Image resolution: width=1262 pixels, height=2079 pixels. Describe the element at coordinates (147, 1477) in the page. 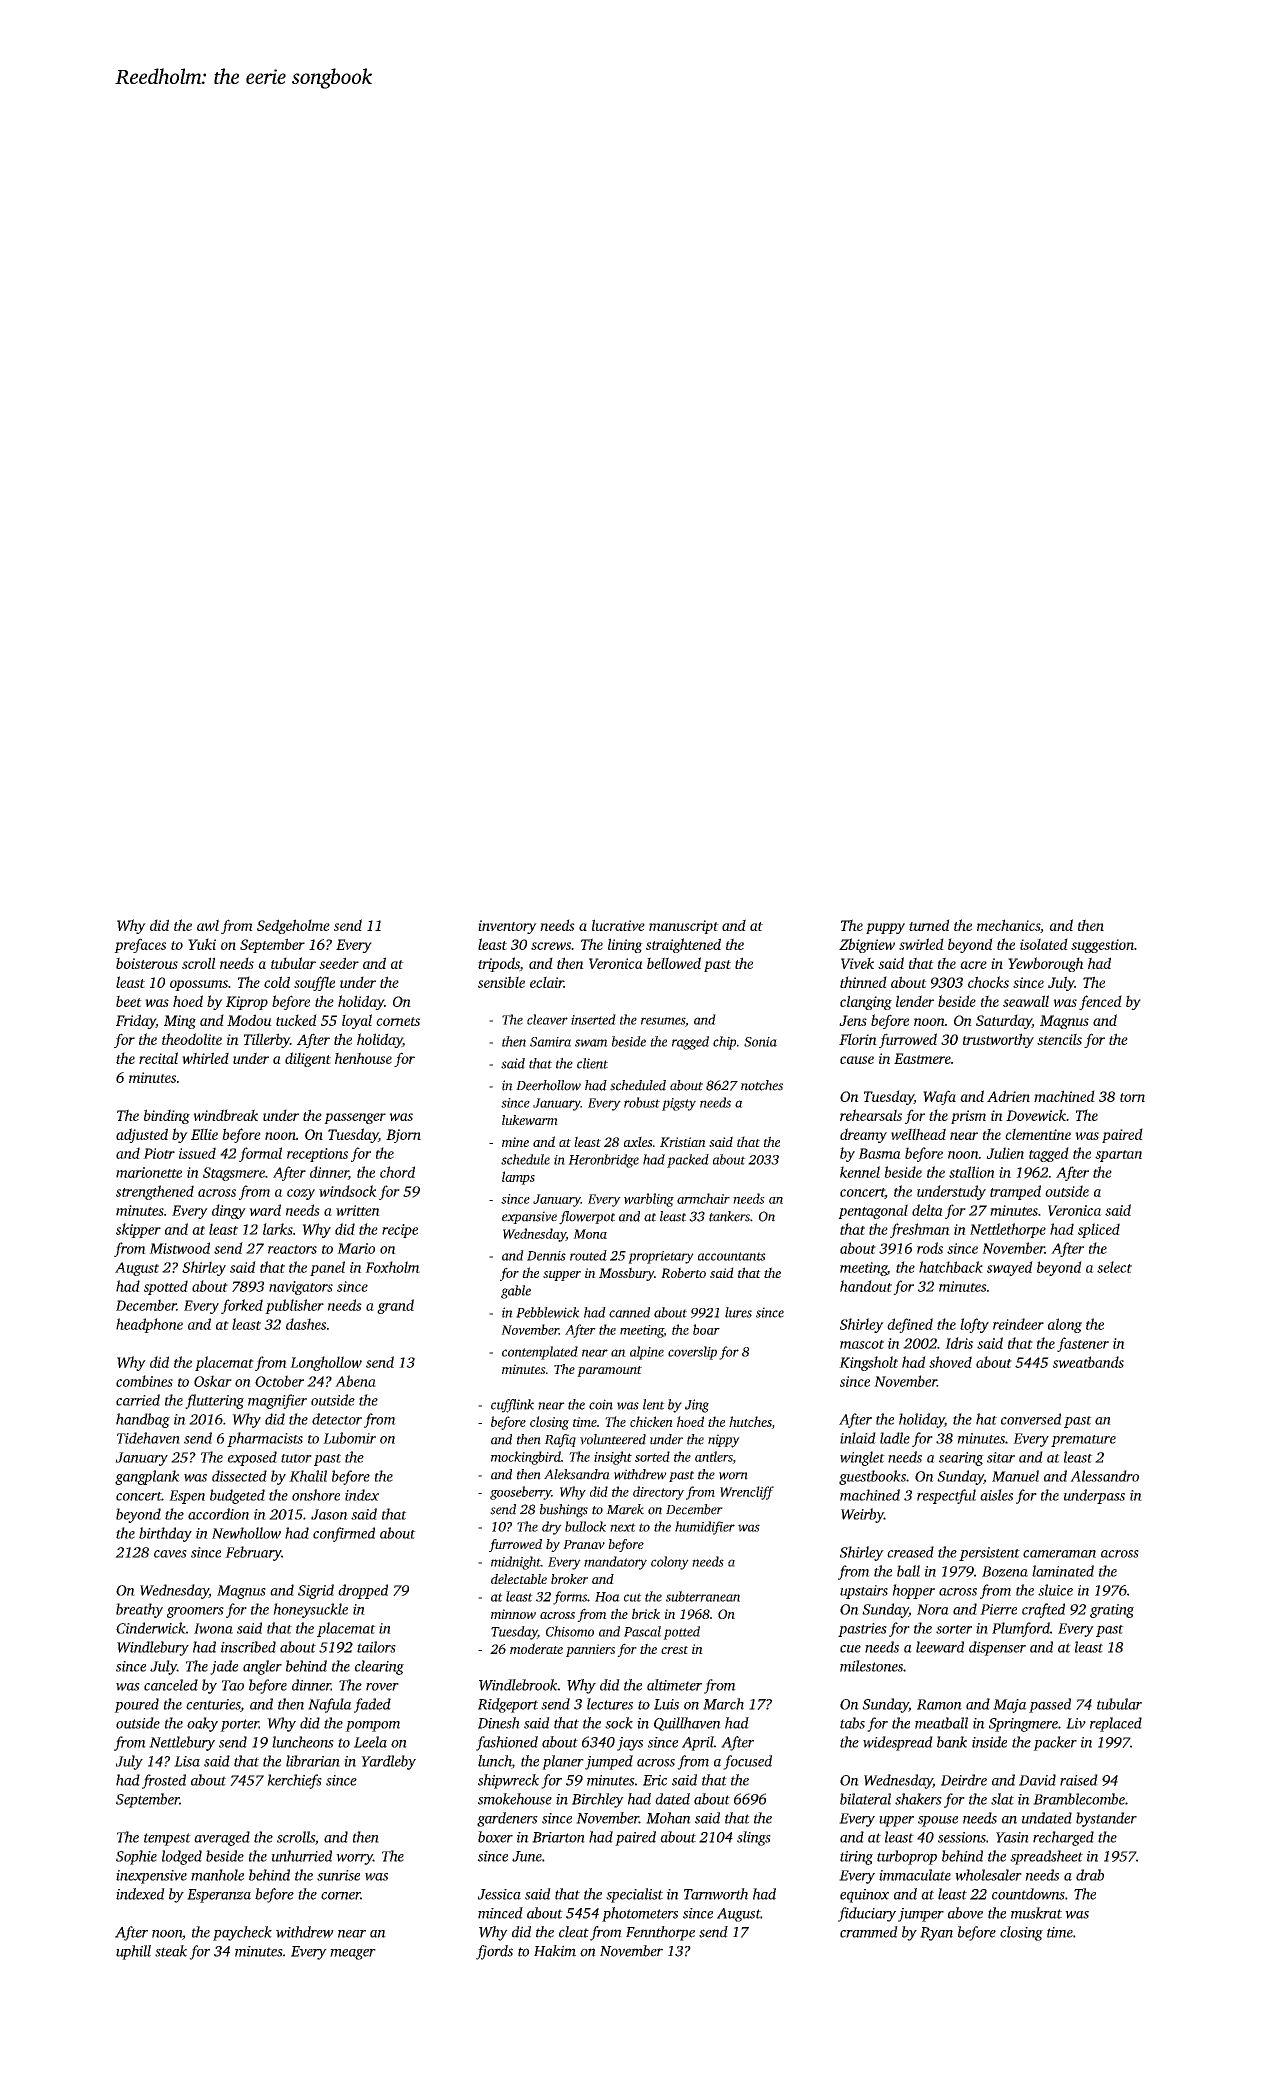

I see `gangplank` at that location.
